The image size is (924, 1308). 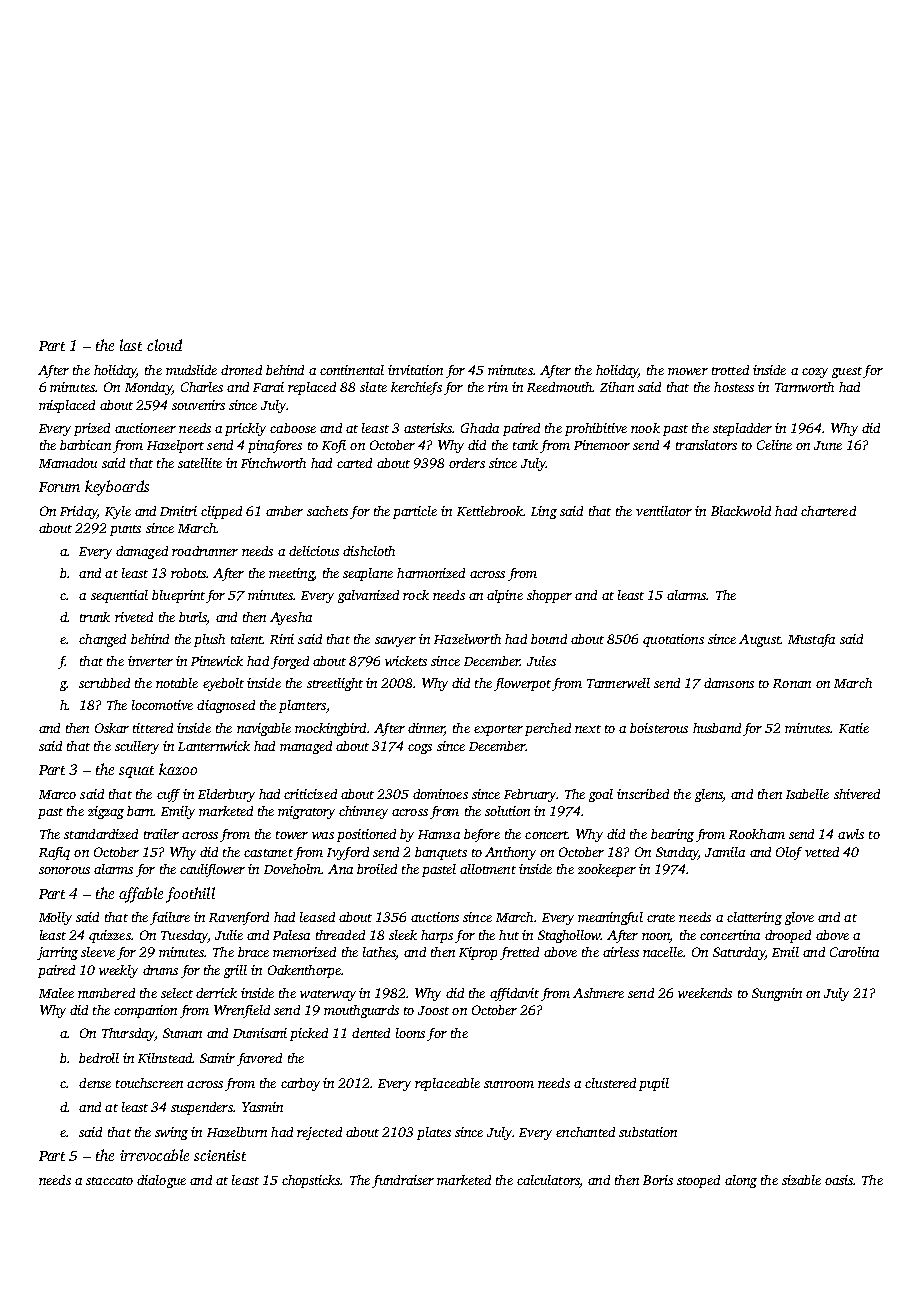 What do you see at coordinates (161, 1181) in the screenshot?
I see `dialogue` at bounding box center [161, 1181].
